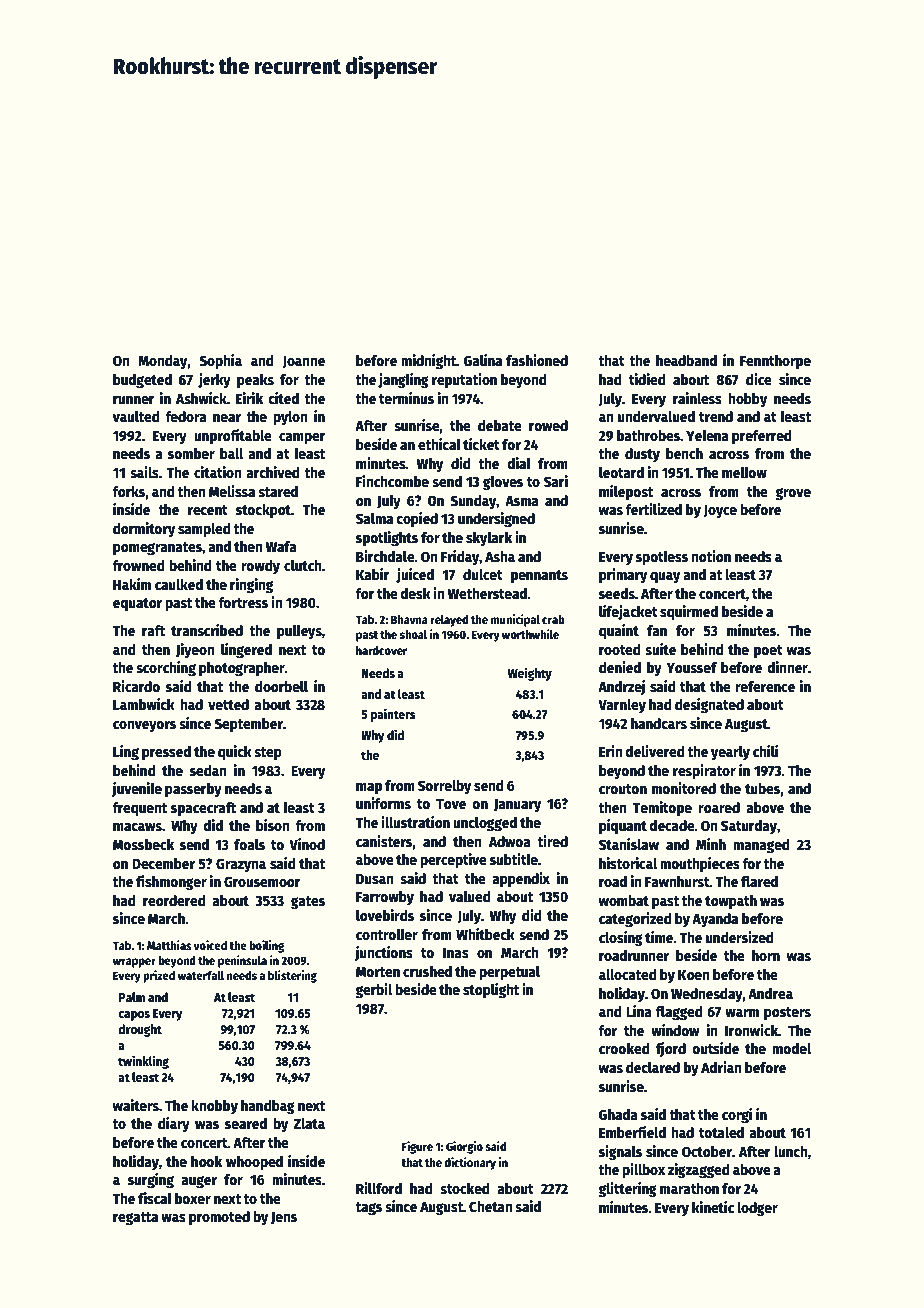 This screenshot has width=924, height=1308. Describe the element at coordinates (491, 1206) in the screenshot. I see `Chetan` at that location.
